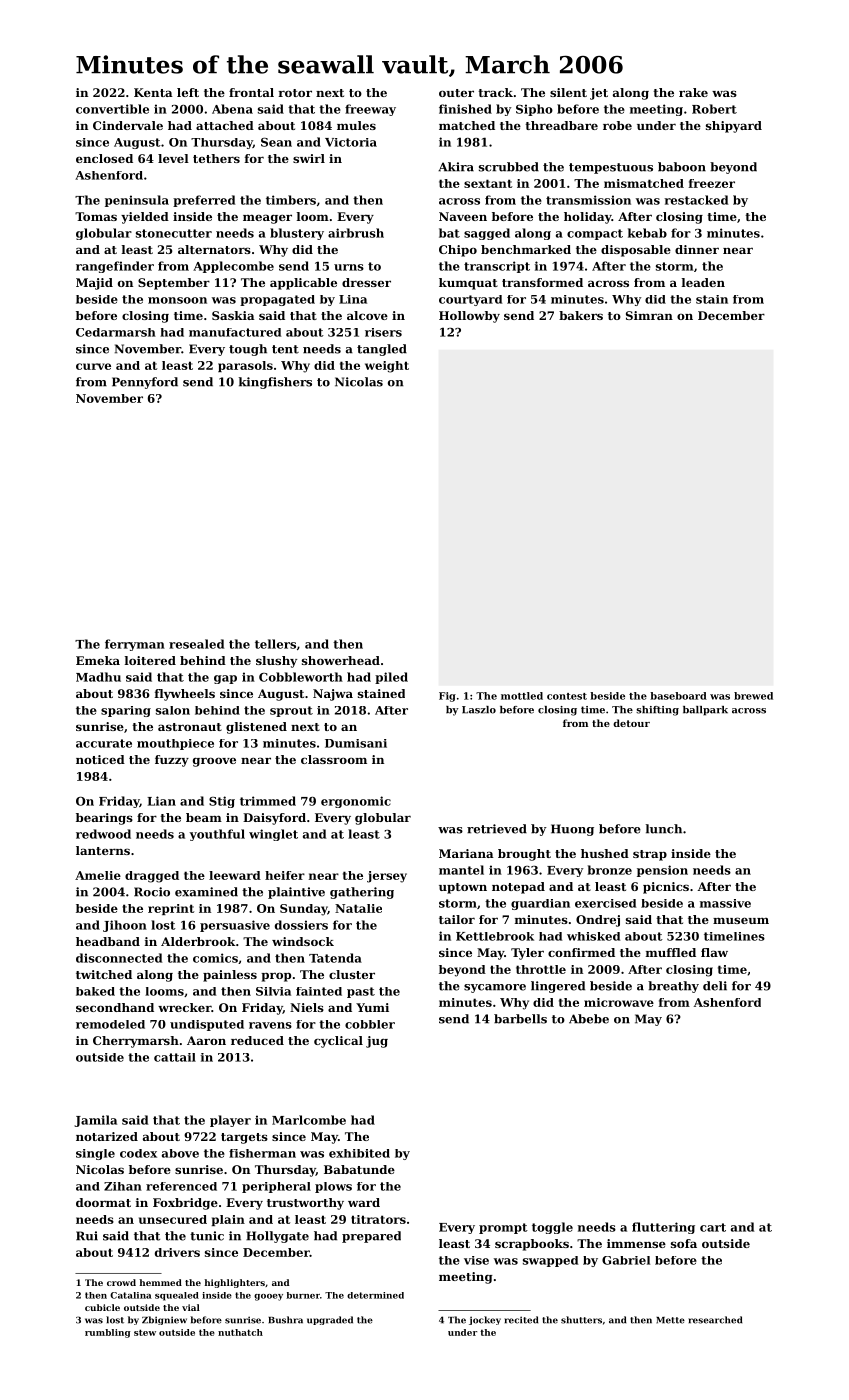 The height and width of the screenshot is (1400, 849). I want to click on cart, so click(713, 1227).
